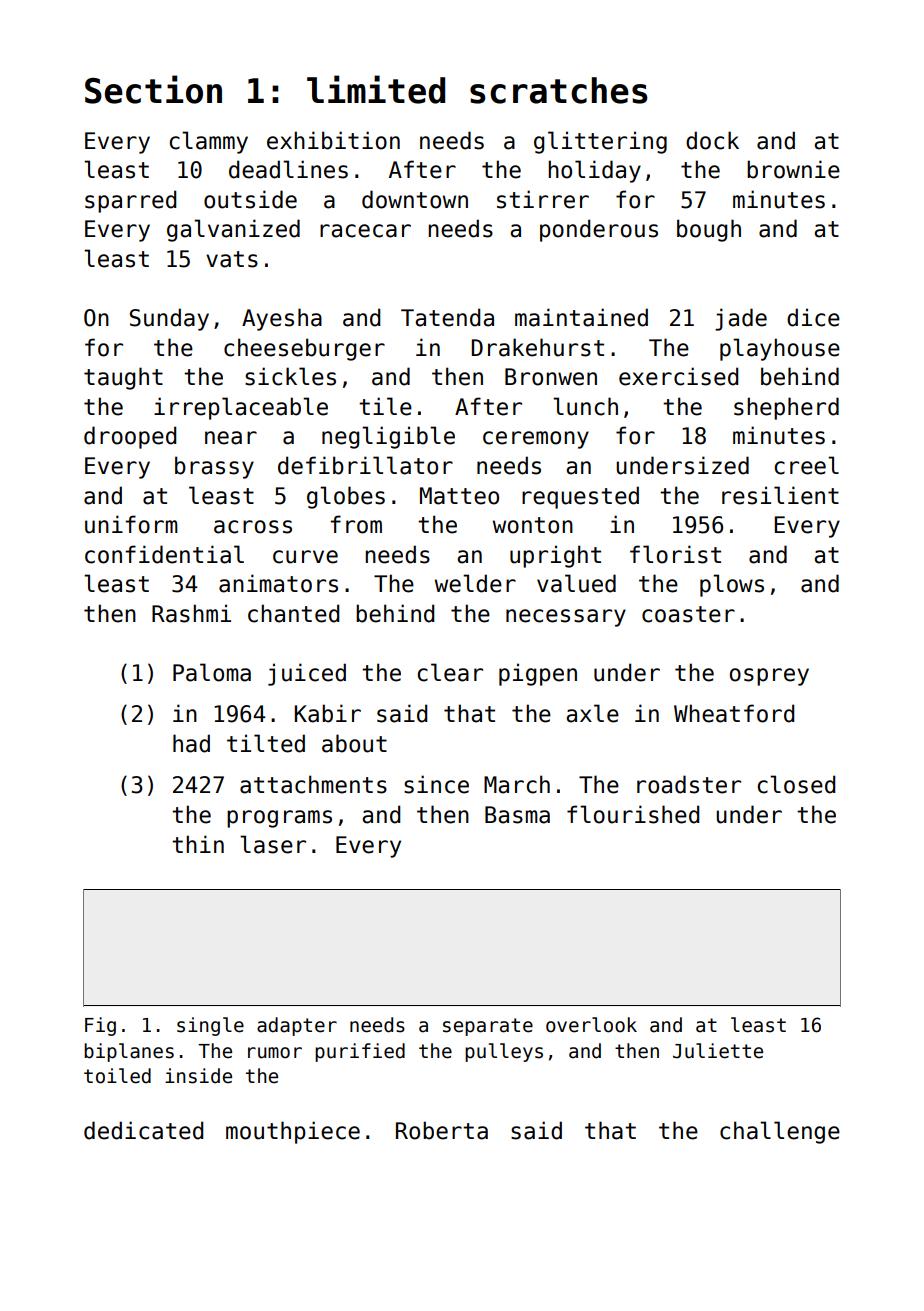  I want to click on had, so click(191, 743).
